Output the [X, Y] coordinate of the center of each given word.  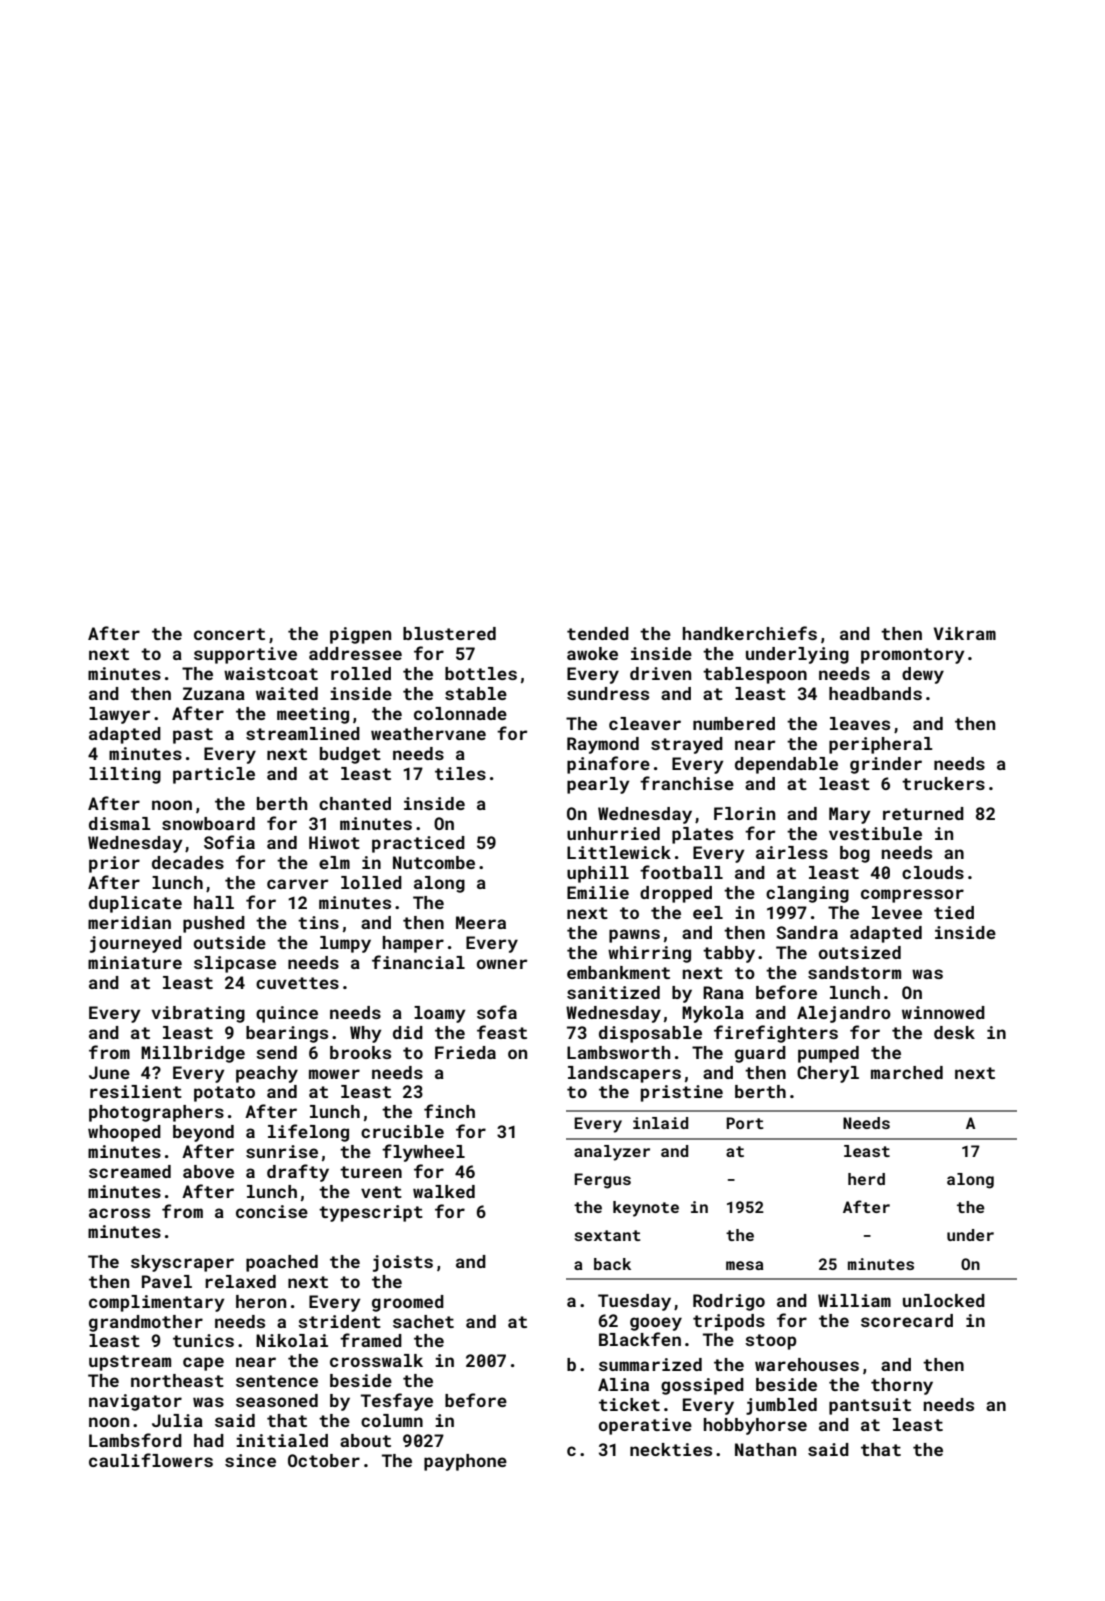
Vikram [965, 633]
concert [229, 634]
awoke [592, 653]
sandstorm [854, 972]
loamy [440, 1014]
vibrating [198, 1014]
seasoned [277, 1400]
